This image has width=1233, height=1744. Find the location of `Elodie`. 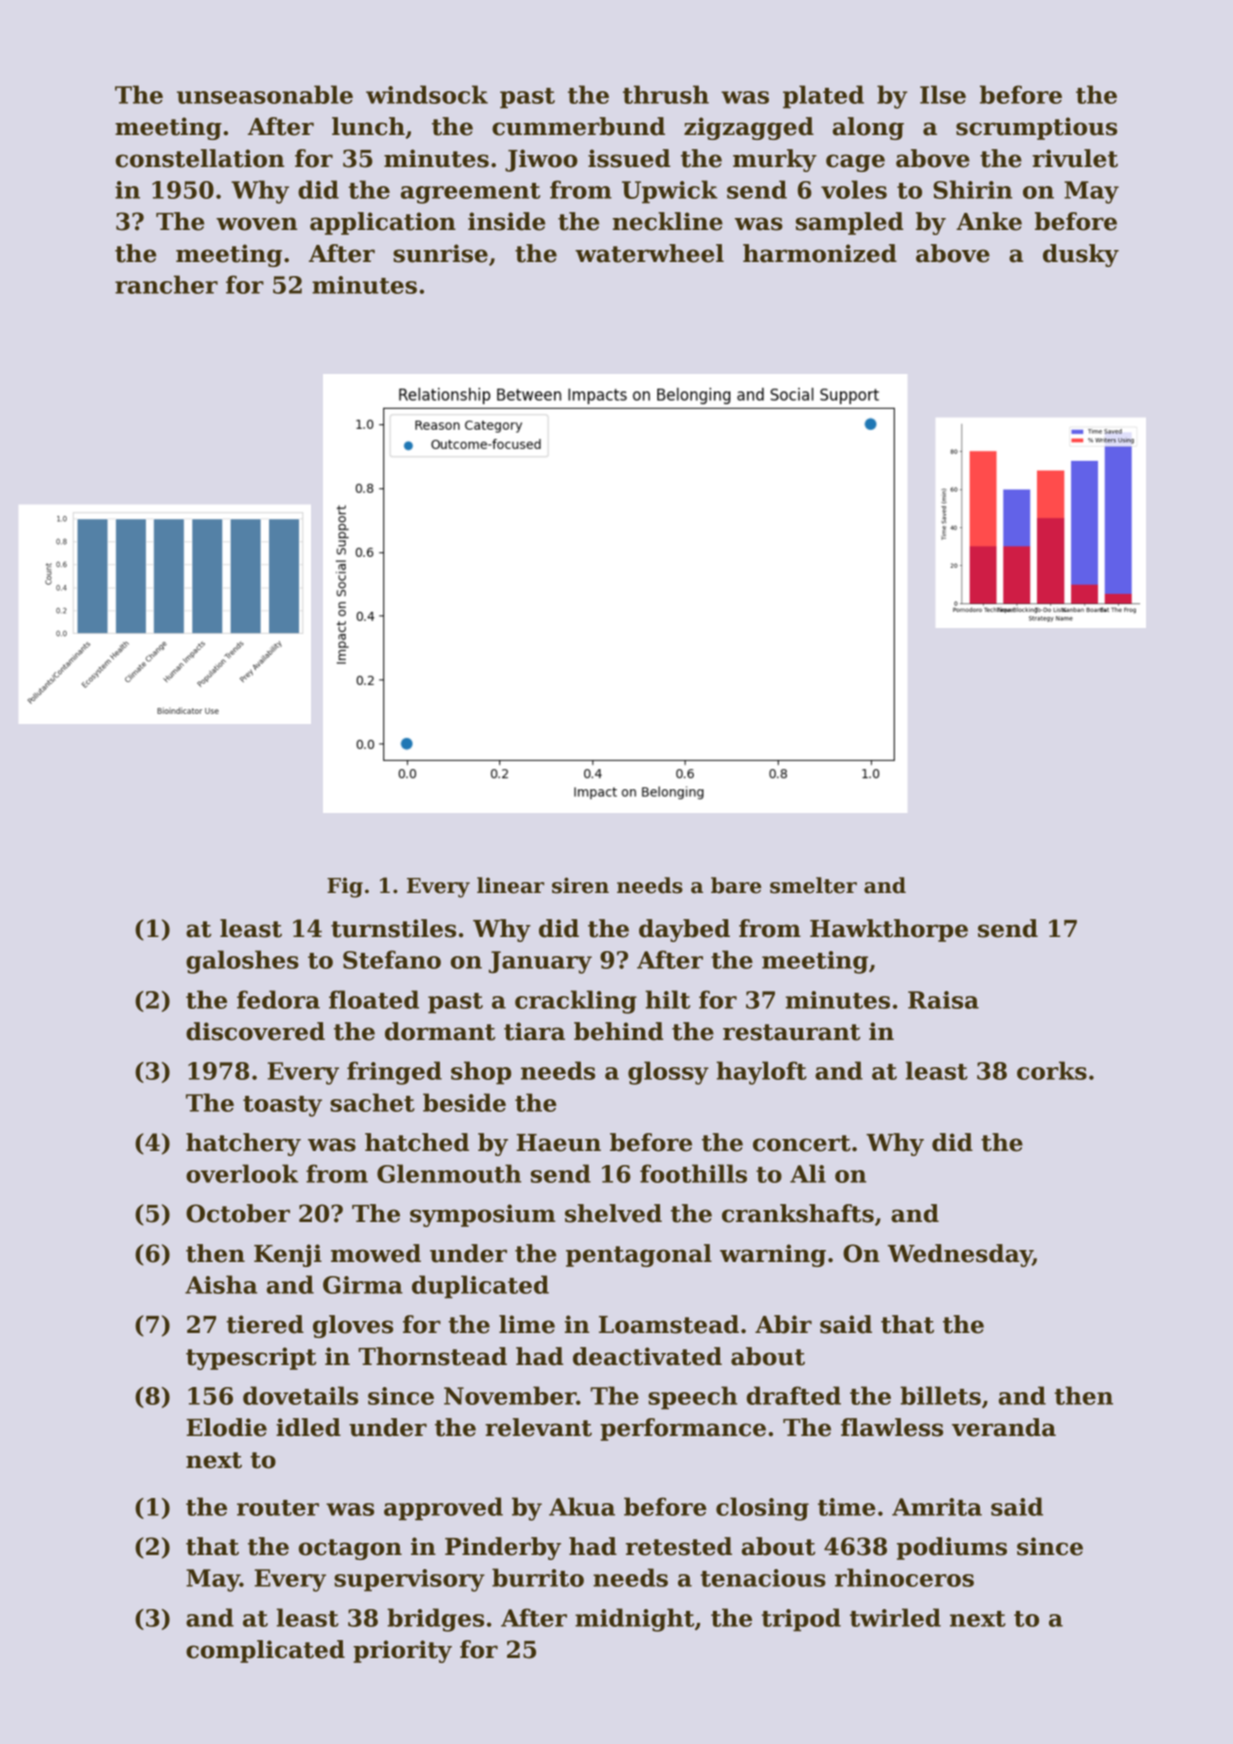

Elodie is located at coordinates (226, 1427).
